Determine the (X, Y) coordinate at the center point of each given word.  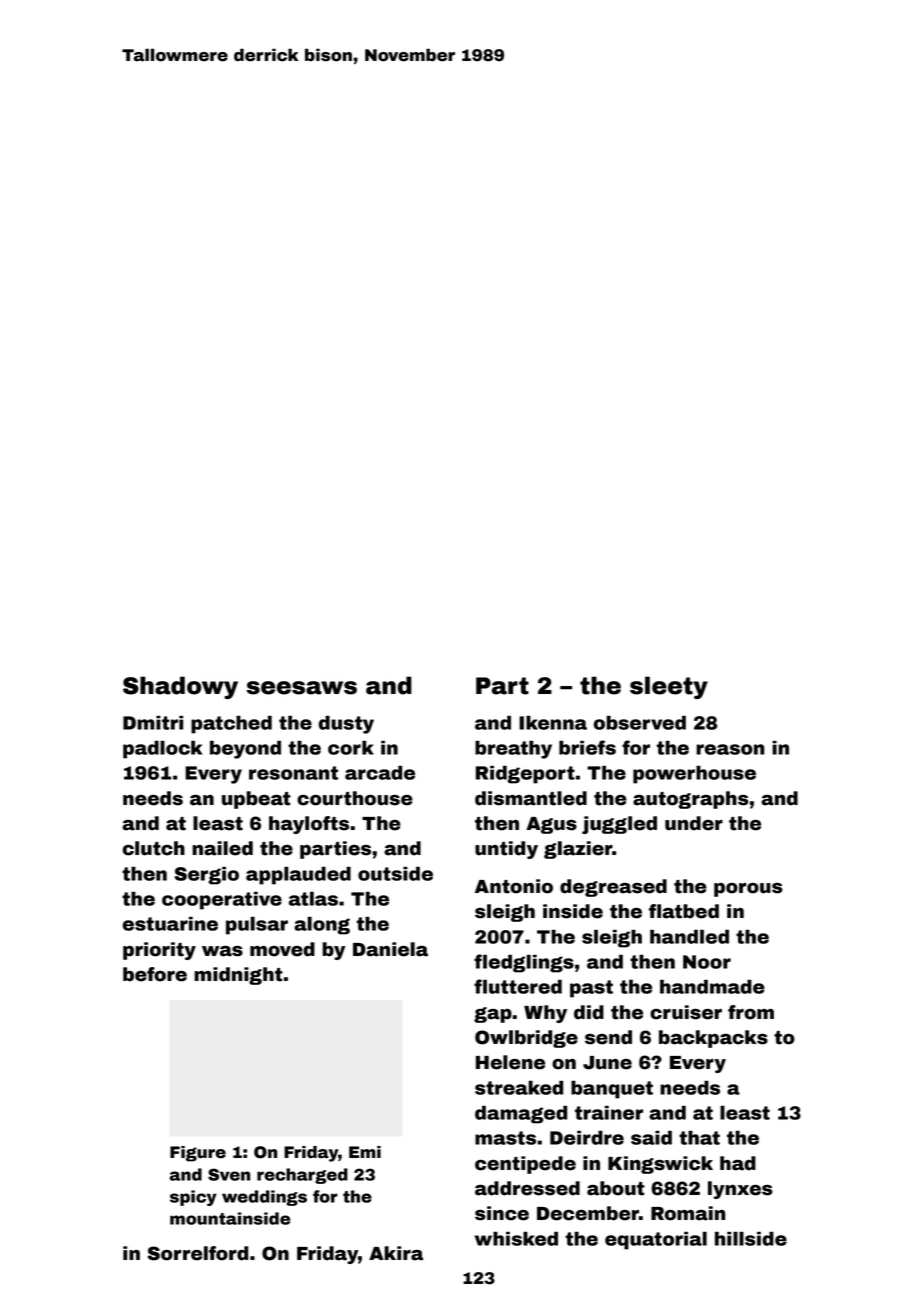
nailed (222, 848)
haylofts (309, 825)
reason (730, 749)
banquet (612, 1090)
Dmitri (153, 723)
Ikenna (553, 723)
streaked (519, 1088)
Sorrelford (198, 1253)
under (694, 823)
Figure (198, 1154)
